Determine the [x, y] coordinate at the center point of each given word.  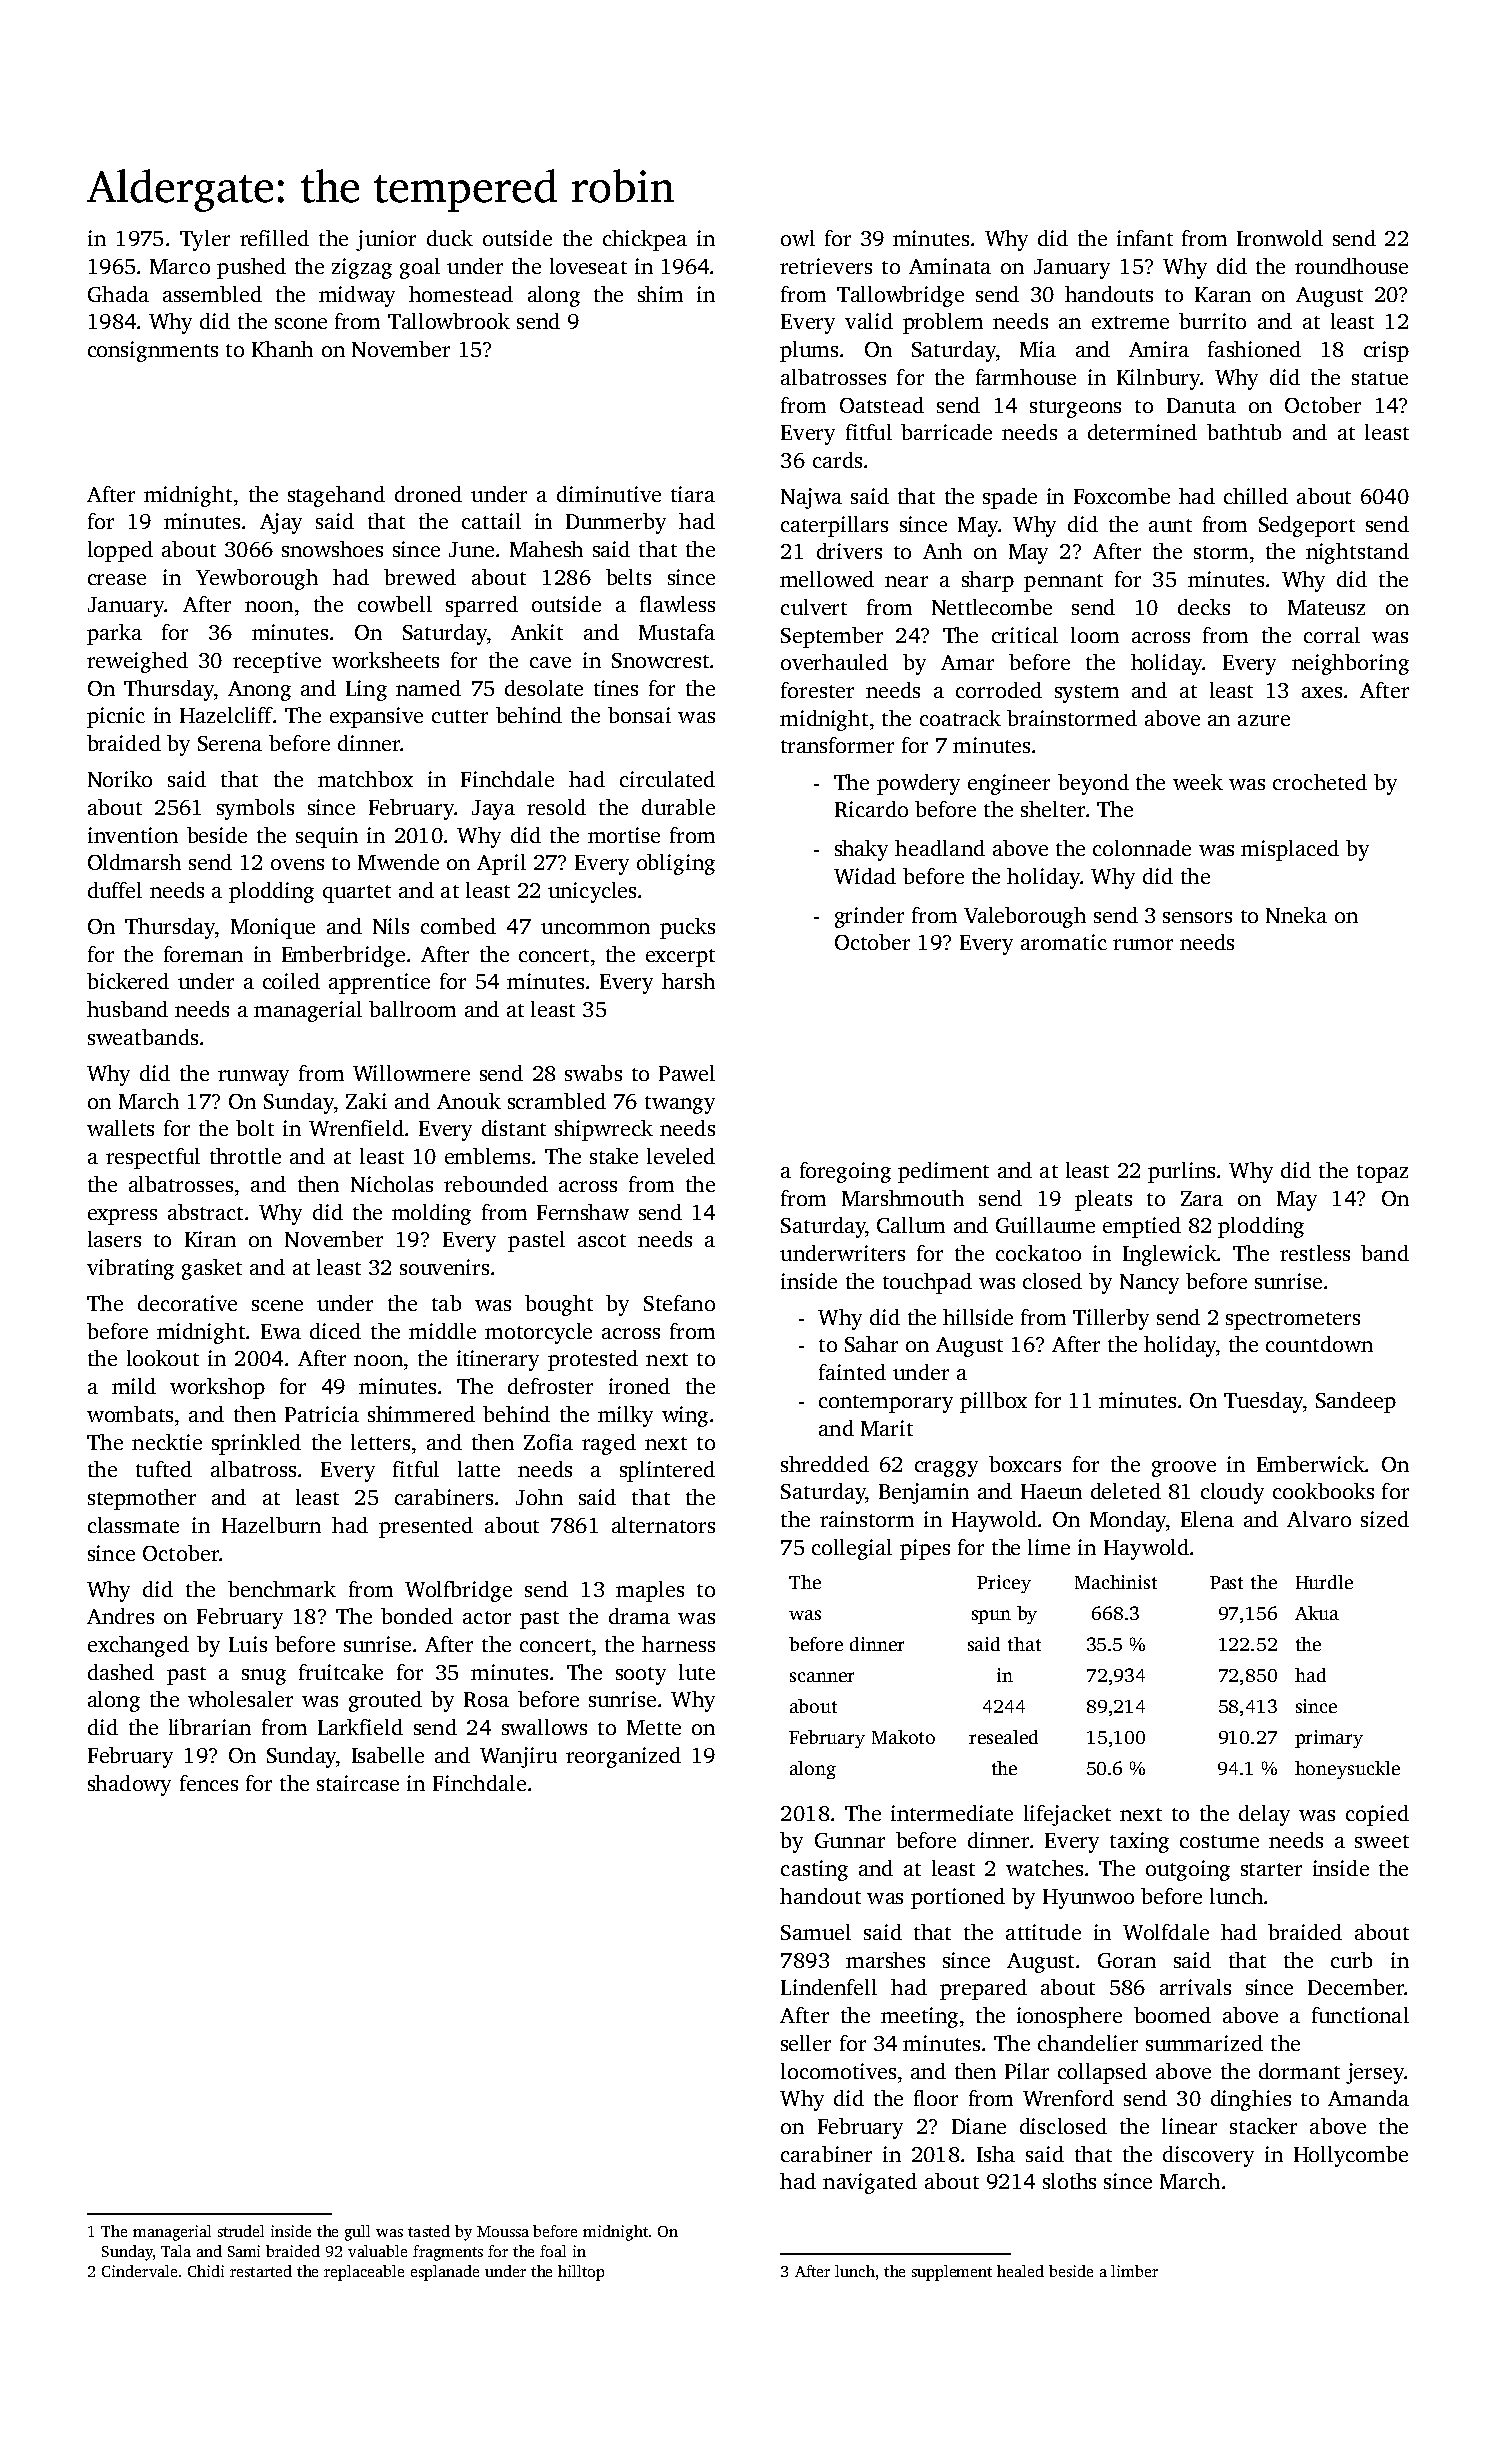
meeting [919, 2017]
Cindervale [139, 2271]
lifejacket [1067, 1815]
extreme [1130, 322]
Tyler [205, 240]
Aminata [950, 266]
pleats [1103, 1200]
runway [253, 1078]
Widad [865, 876]
